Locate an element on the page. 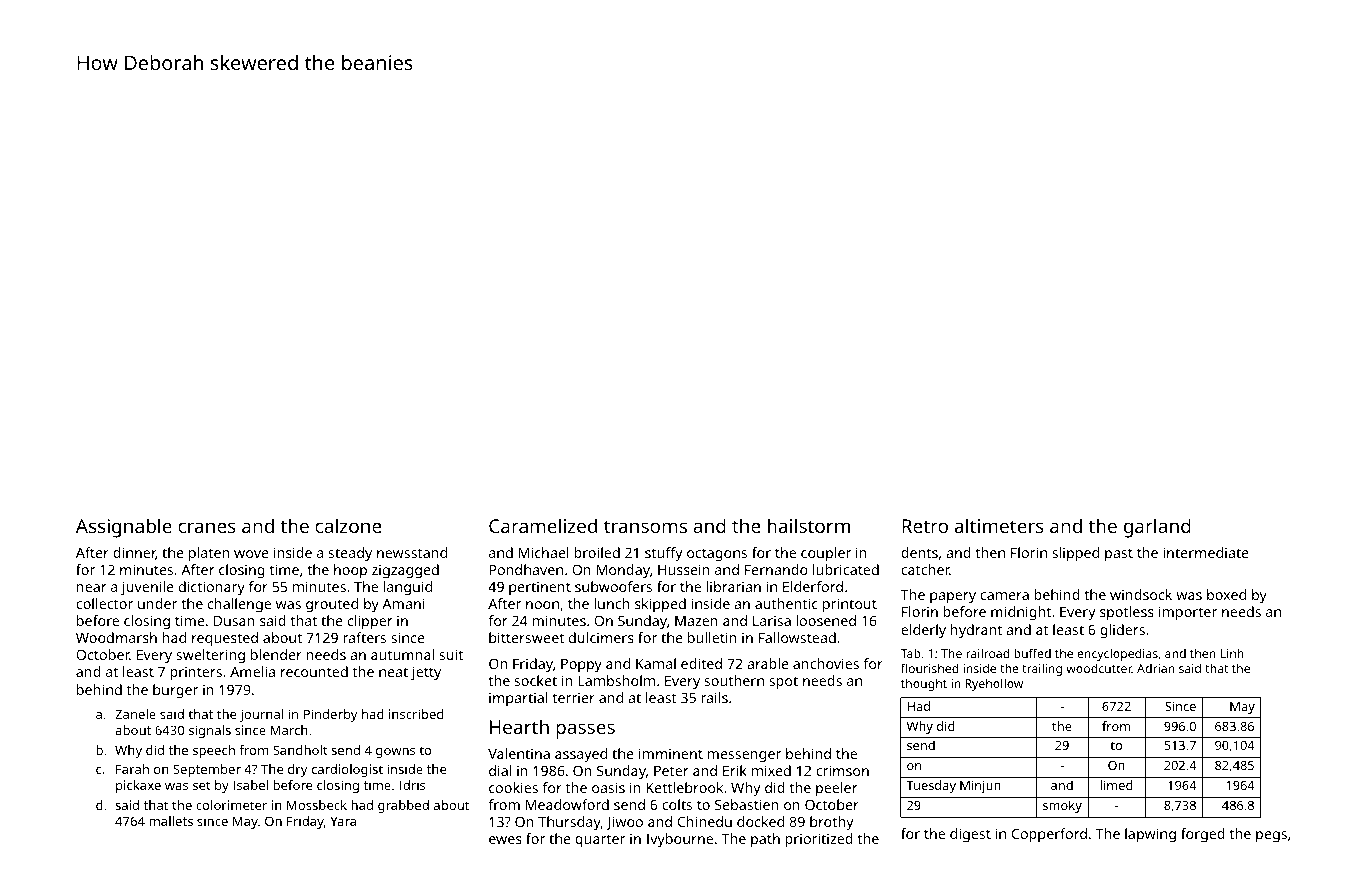 The width and height of the page is (1372, 887). lapwing is located at coordinates (1150, 835).
